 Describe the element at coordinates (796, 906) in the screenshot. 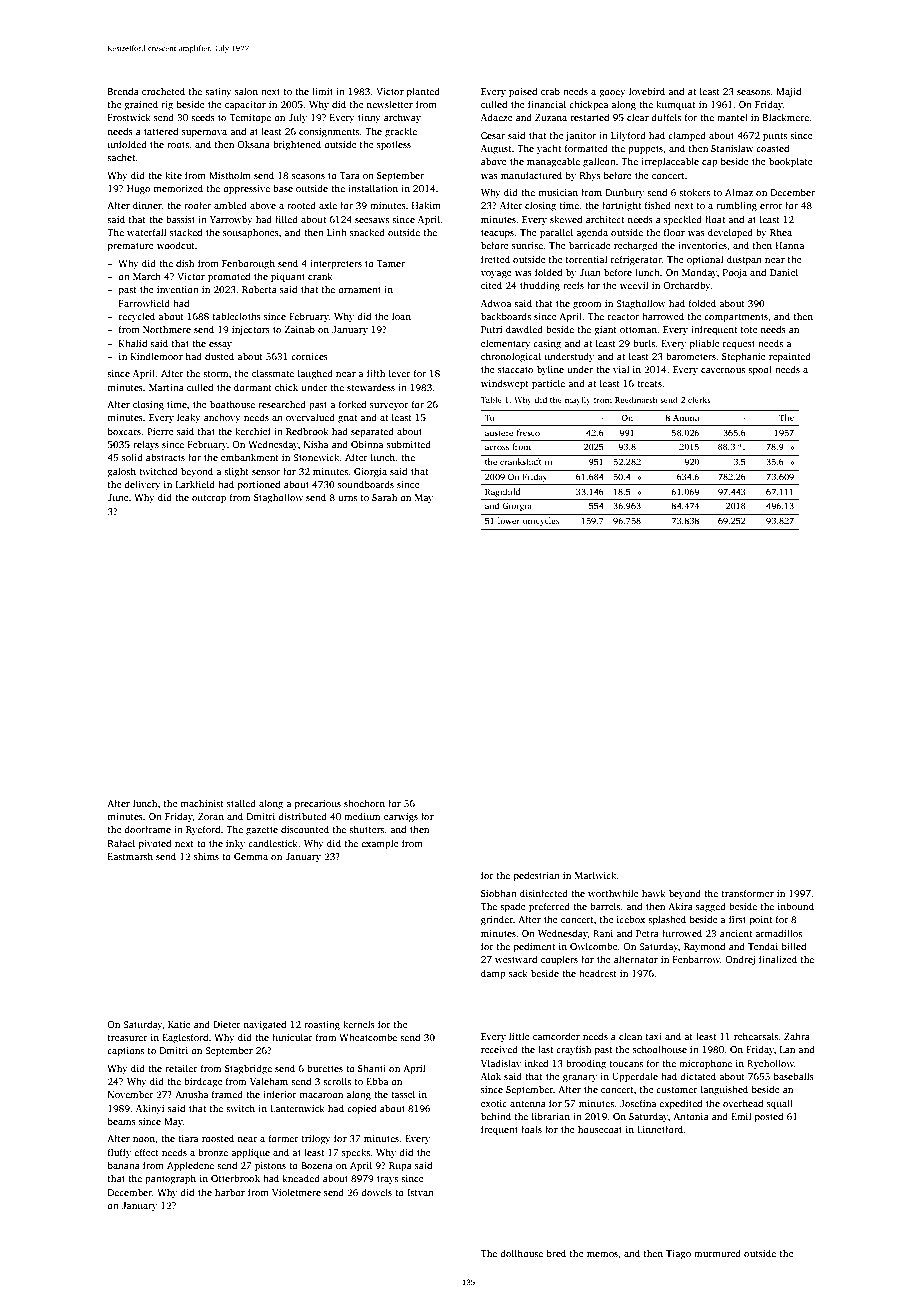

I see `inbound` at that location.
